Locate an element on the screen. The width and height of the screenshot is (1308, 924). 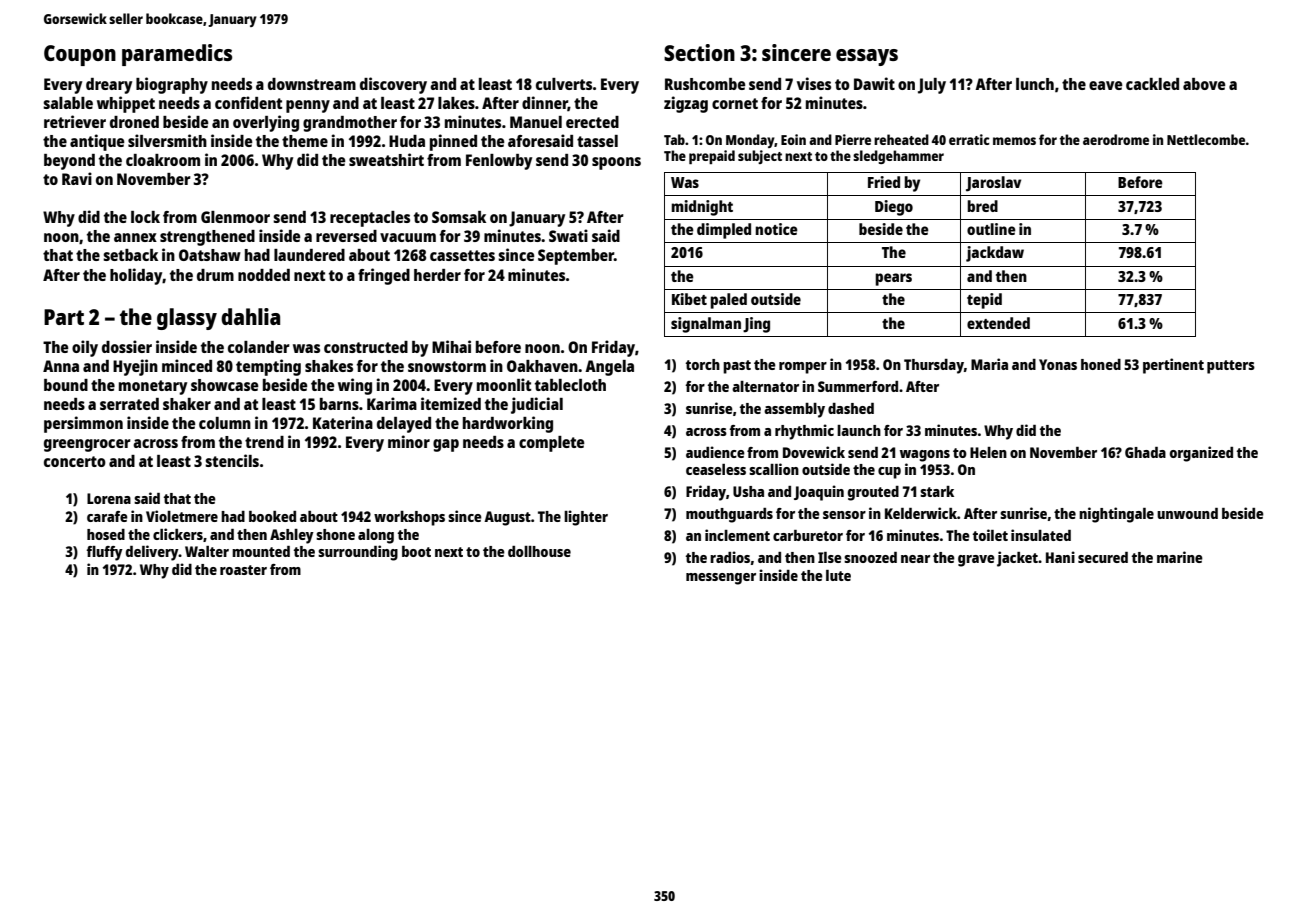
unwound is located at coordinates (1187, 513).
